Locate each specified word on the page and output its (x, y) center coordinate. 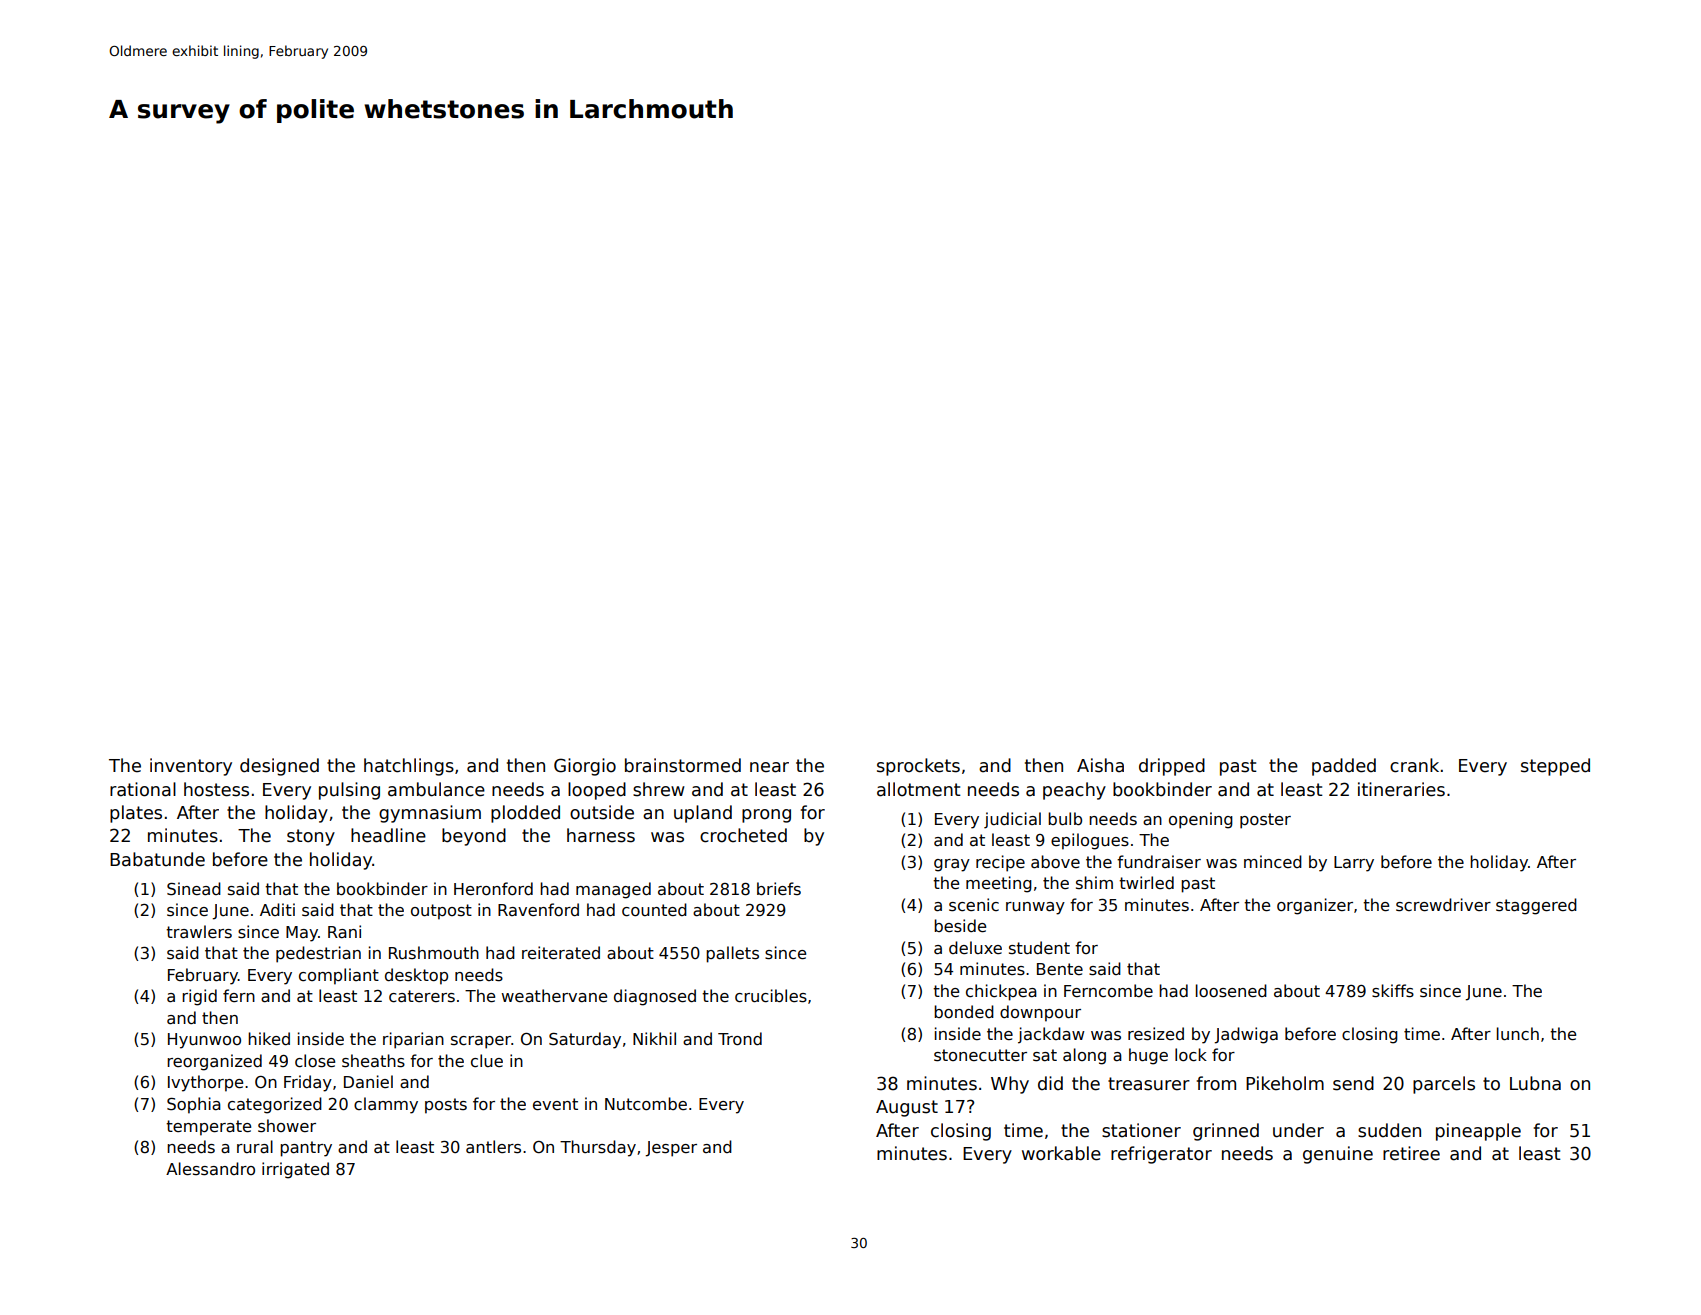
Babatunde (157, 859)
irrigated (295, 1170)
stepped (1555, 767)
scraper (481, 1042)
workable (1061, 1153)
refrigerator (1161, 1155)
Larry (1354, 864)
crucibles (771, 996)
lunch (1518, 1033)
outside (602, 812)
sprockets (918, 767)
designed (279, 767)
